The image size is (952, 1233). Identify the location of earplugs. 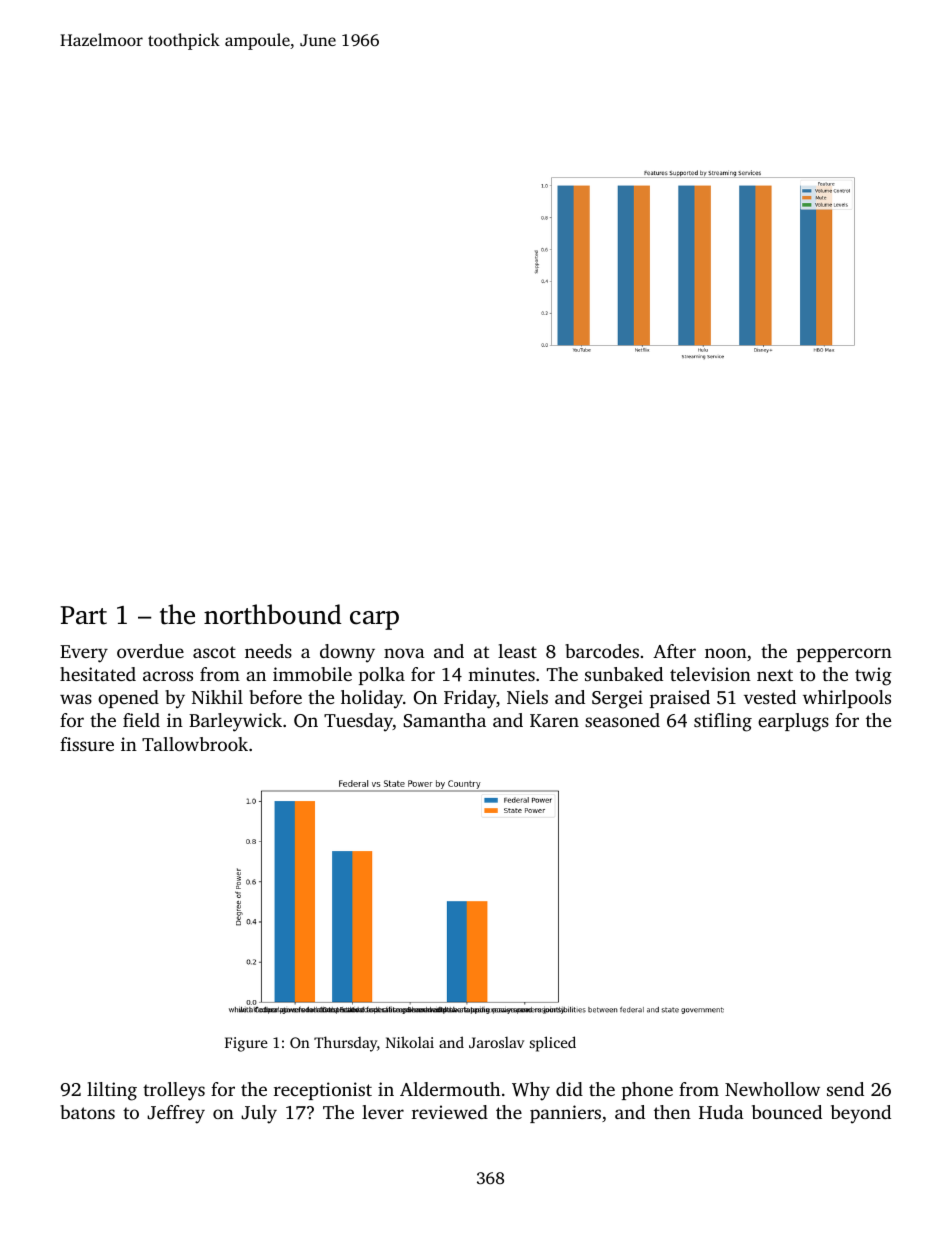
(793, 722).
